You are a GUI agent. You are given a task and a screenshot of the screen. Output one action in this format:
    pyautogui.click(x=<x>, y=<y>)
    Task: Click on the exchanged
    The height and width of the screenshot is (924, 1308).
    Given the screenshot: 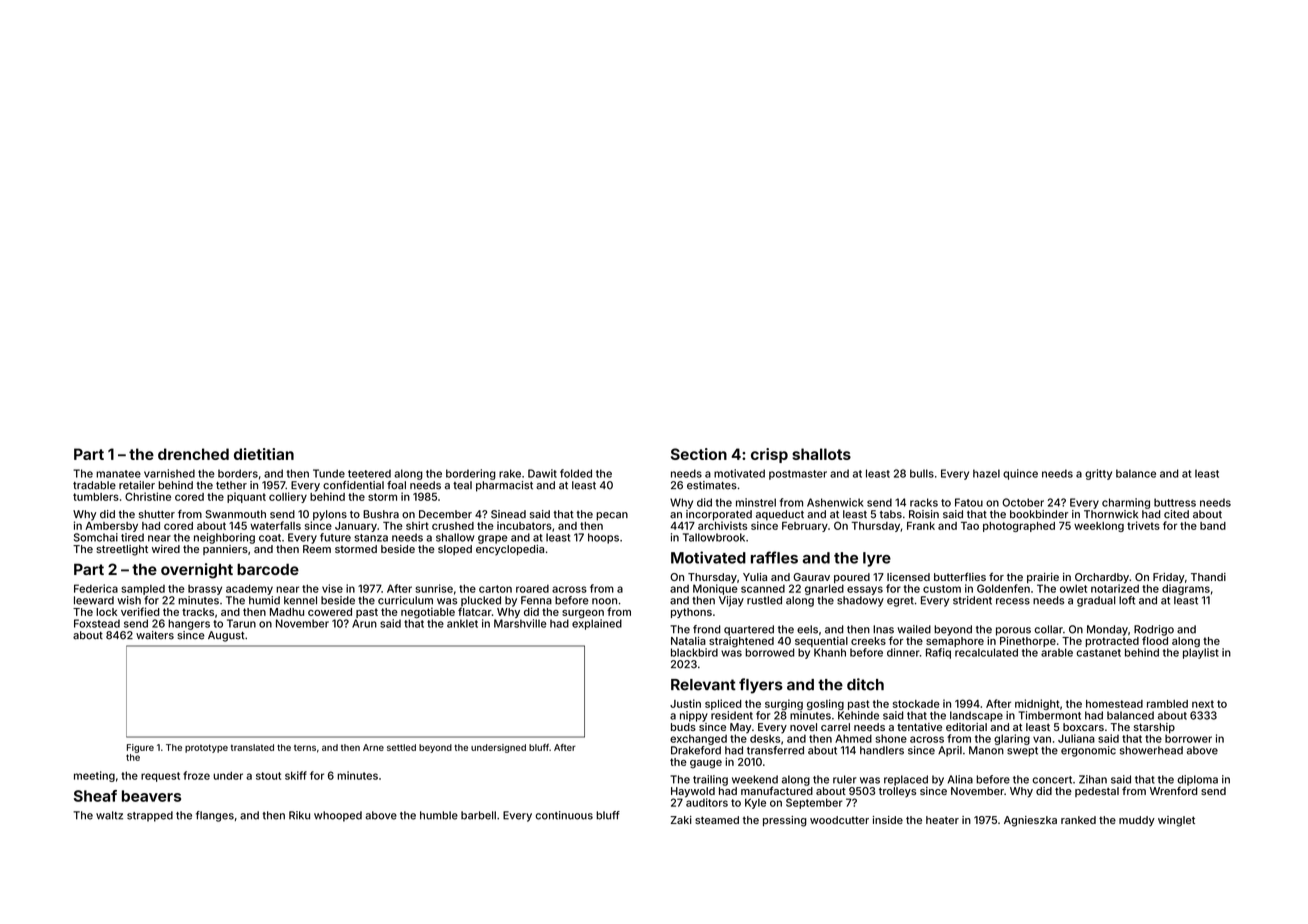 What is the action you would take?
    pyautogui.click(x=698, y=739)
